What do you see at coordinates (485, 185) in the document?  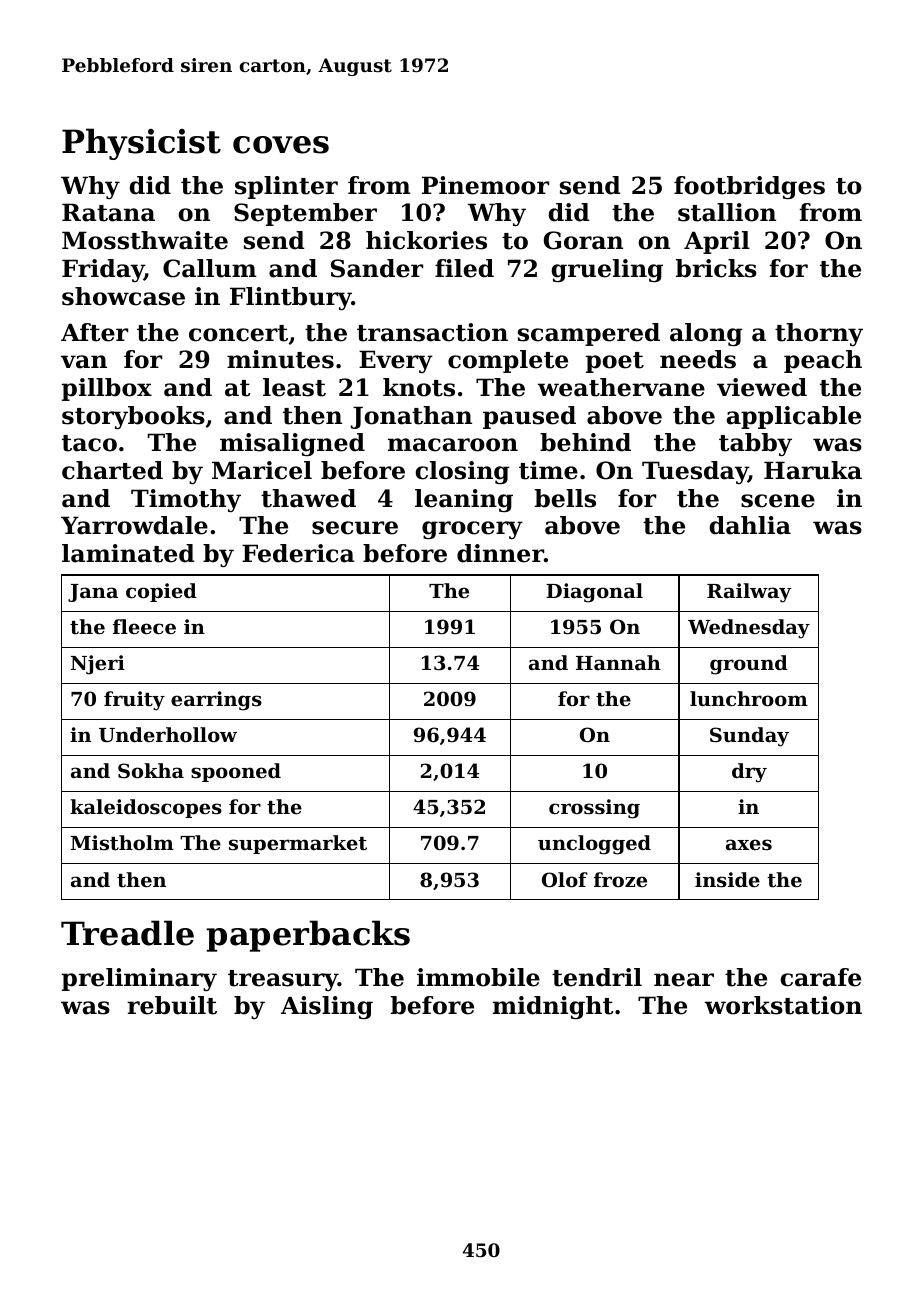 I see `Pinemoor` at bounding box center [485, 185].
